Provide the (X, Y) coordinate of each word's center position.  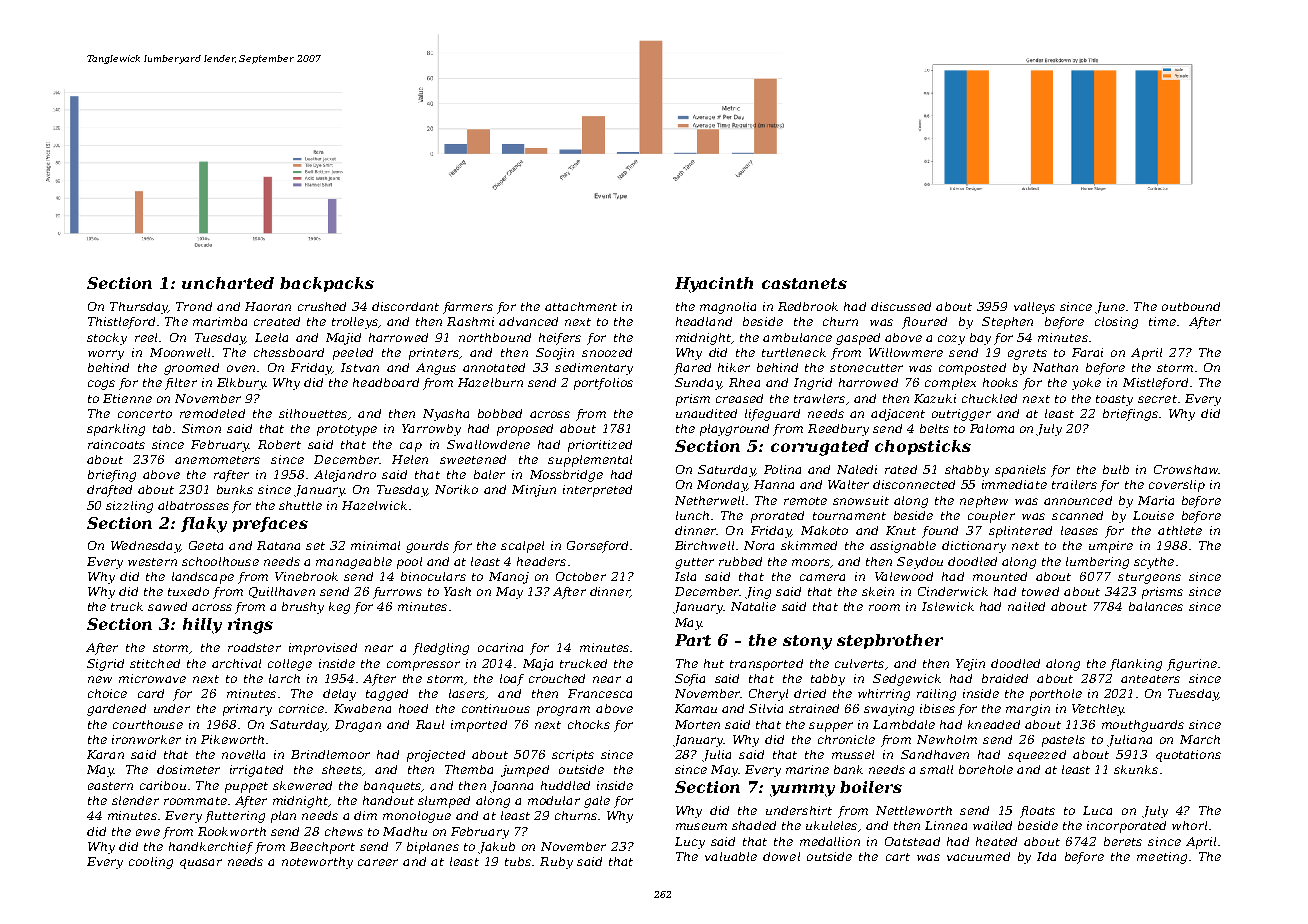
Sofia (690, 680)
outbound (1191, 306)
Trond (194, 306)
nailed (1026, 606)
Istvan (360, 367)
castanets (804, 283)
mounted (1000, 576)
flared (692, 369)
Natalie (753, 606)
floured (924, 323)
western (152, 562)
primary (247, 710)
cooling (151, 863)
